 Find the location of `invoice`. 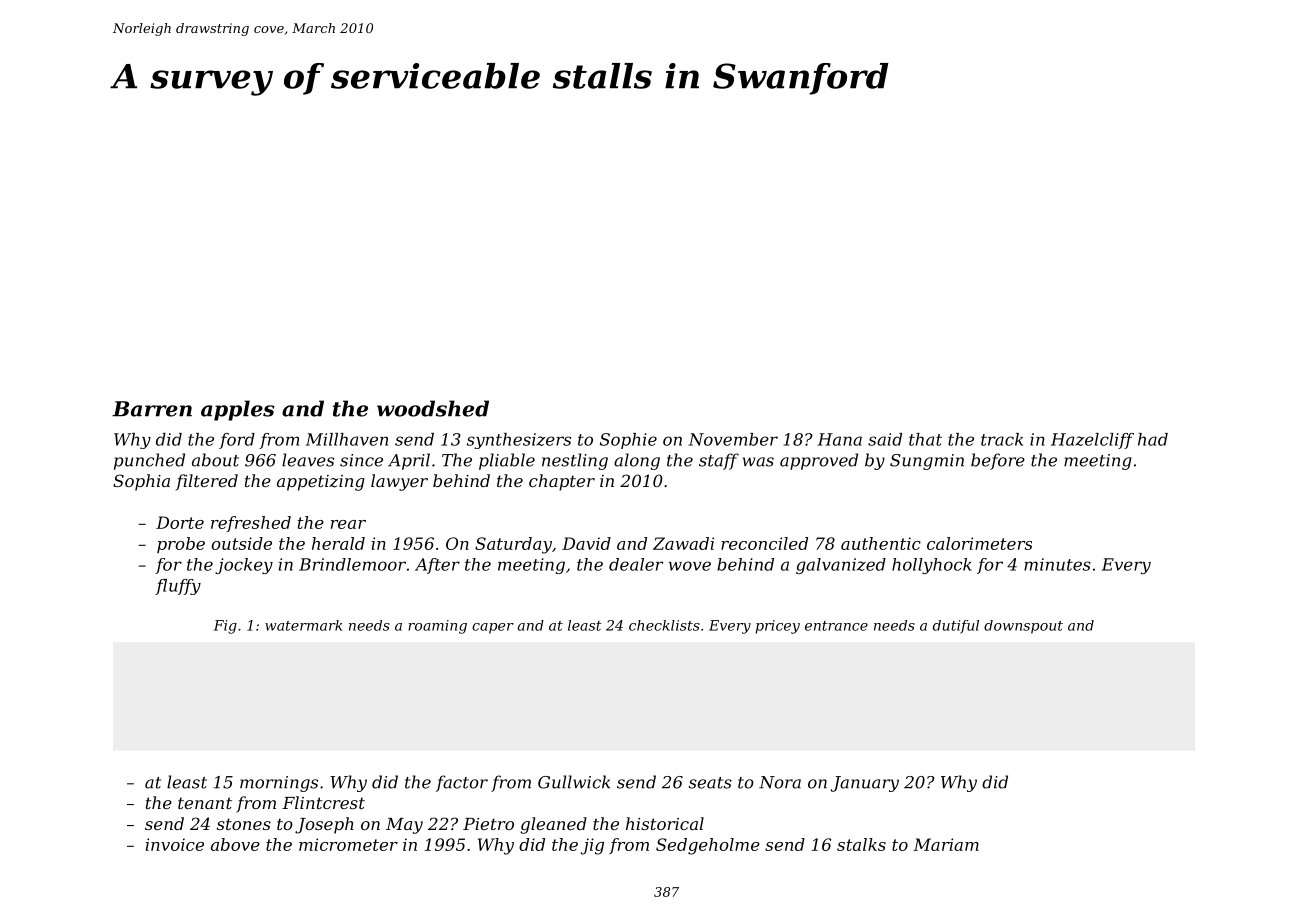

invoice is located at coordinates (174, 844).
